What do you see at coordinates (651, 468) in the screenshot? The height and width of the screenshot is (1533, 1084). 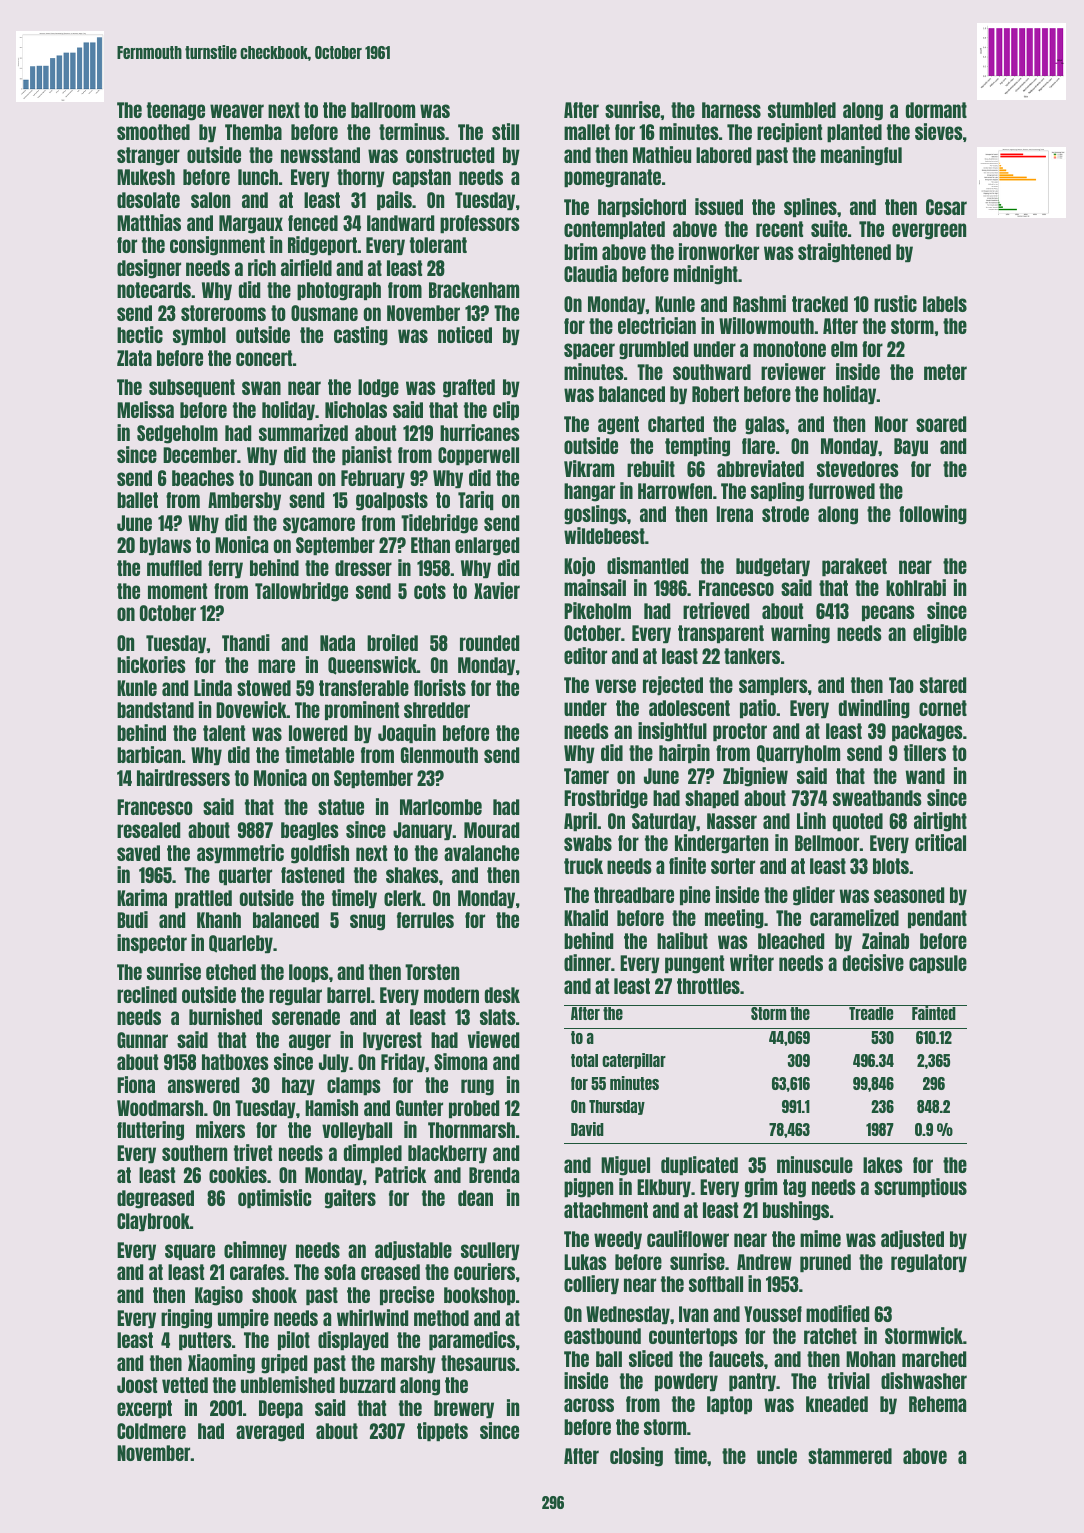 I see `rebuilt` at bounding box center [651, 468].
